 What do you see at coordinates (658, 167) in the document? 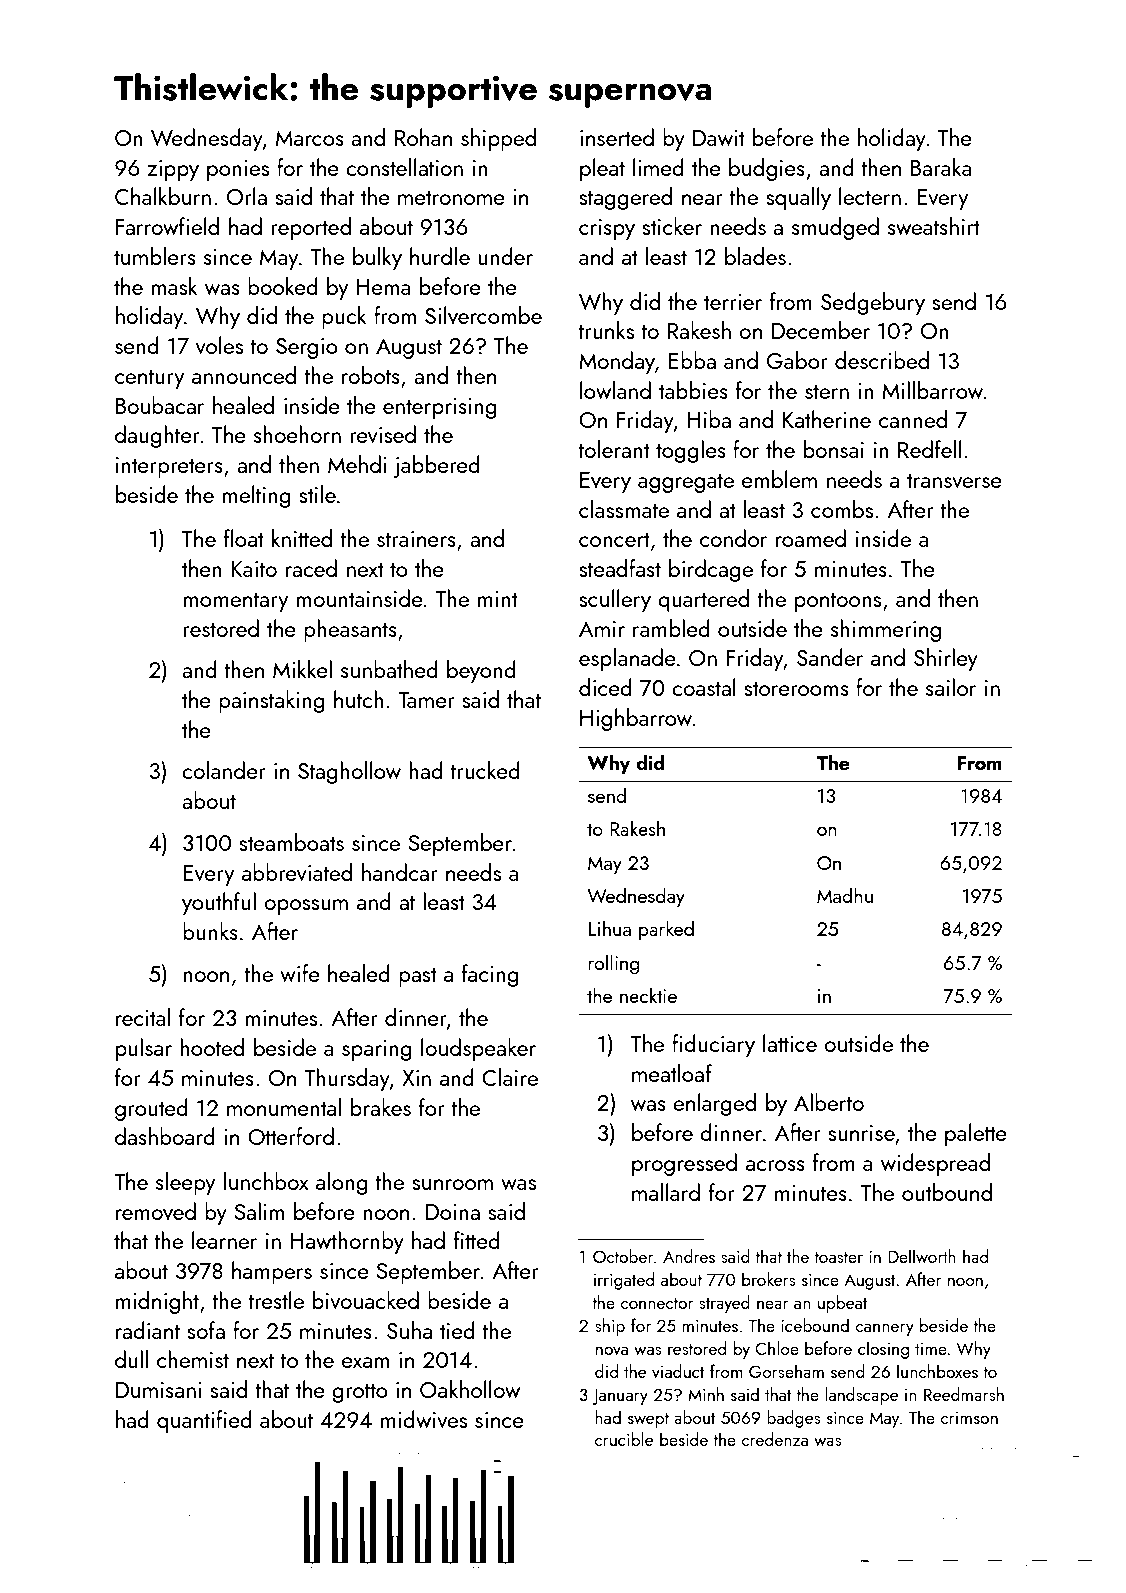
I see `limed` at bounding box center [658, 167].
